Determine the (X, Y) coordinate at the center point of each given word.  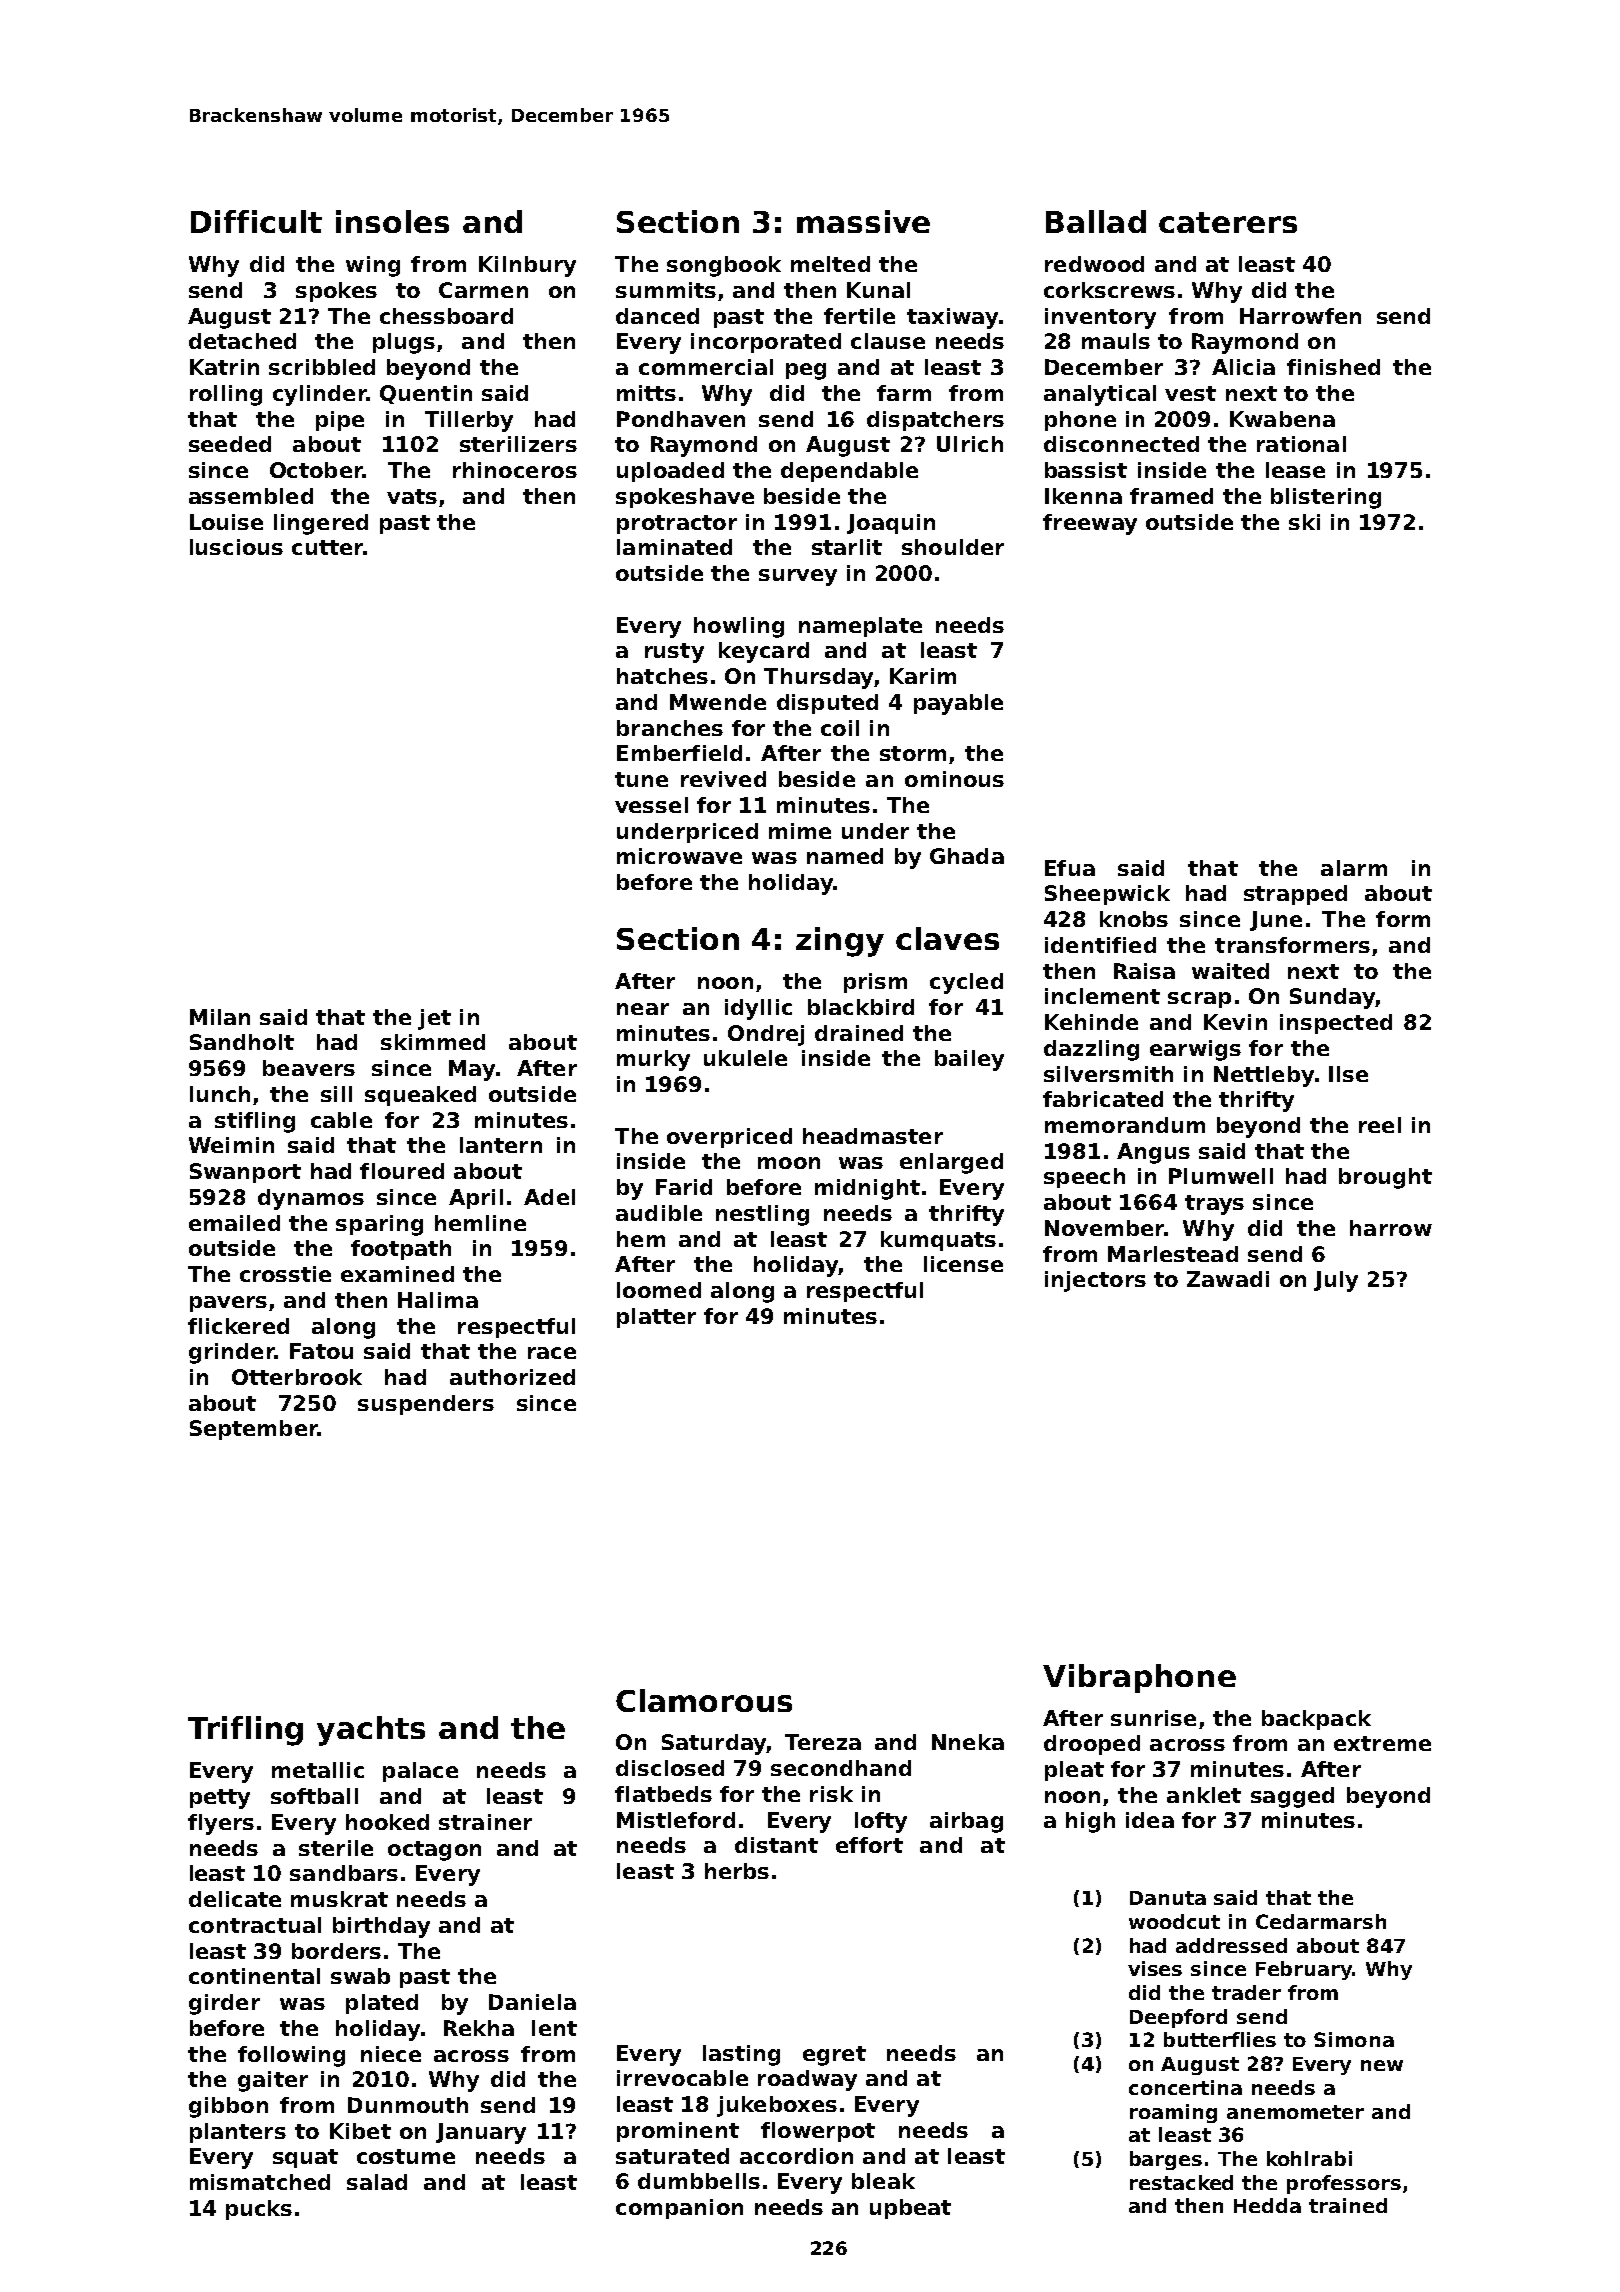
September (254, 1430)
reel (1380, 1125)
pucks (259, 2210)
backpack (1316, 1720)
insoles (392, 221)
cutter (327, 547)
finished (1333, 367)
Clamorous (704, 1700)
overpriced (729, 1138)
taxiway (952, 318)
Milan (220, 1017)
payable (958, 704)
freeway (1090, 524)
